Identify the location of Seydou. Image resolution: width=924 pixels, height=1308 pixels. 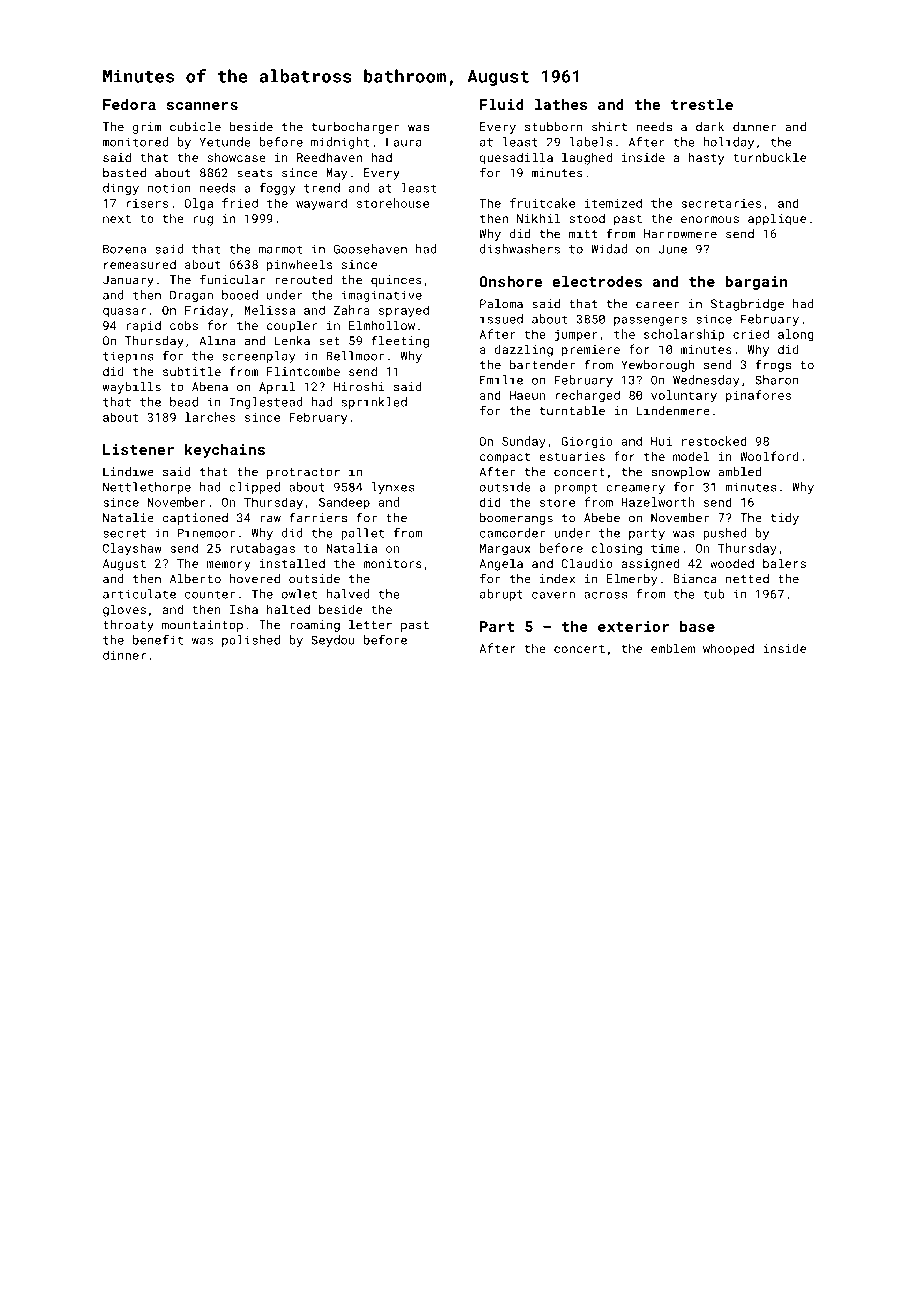
(333, 641).
